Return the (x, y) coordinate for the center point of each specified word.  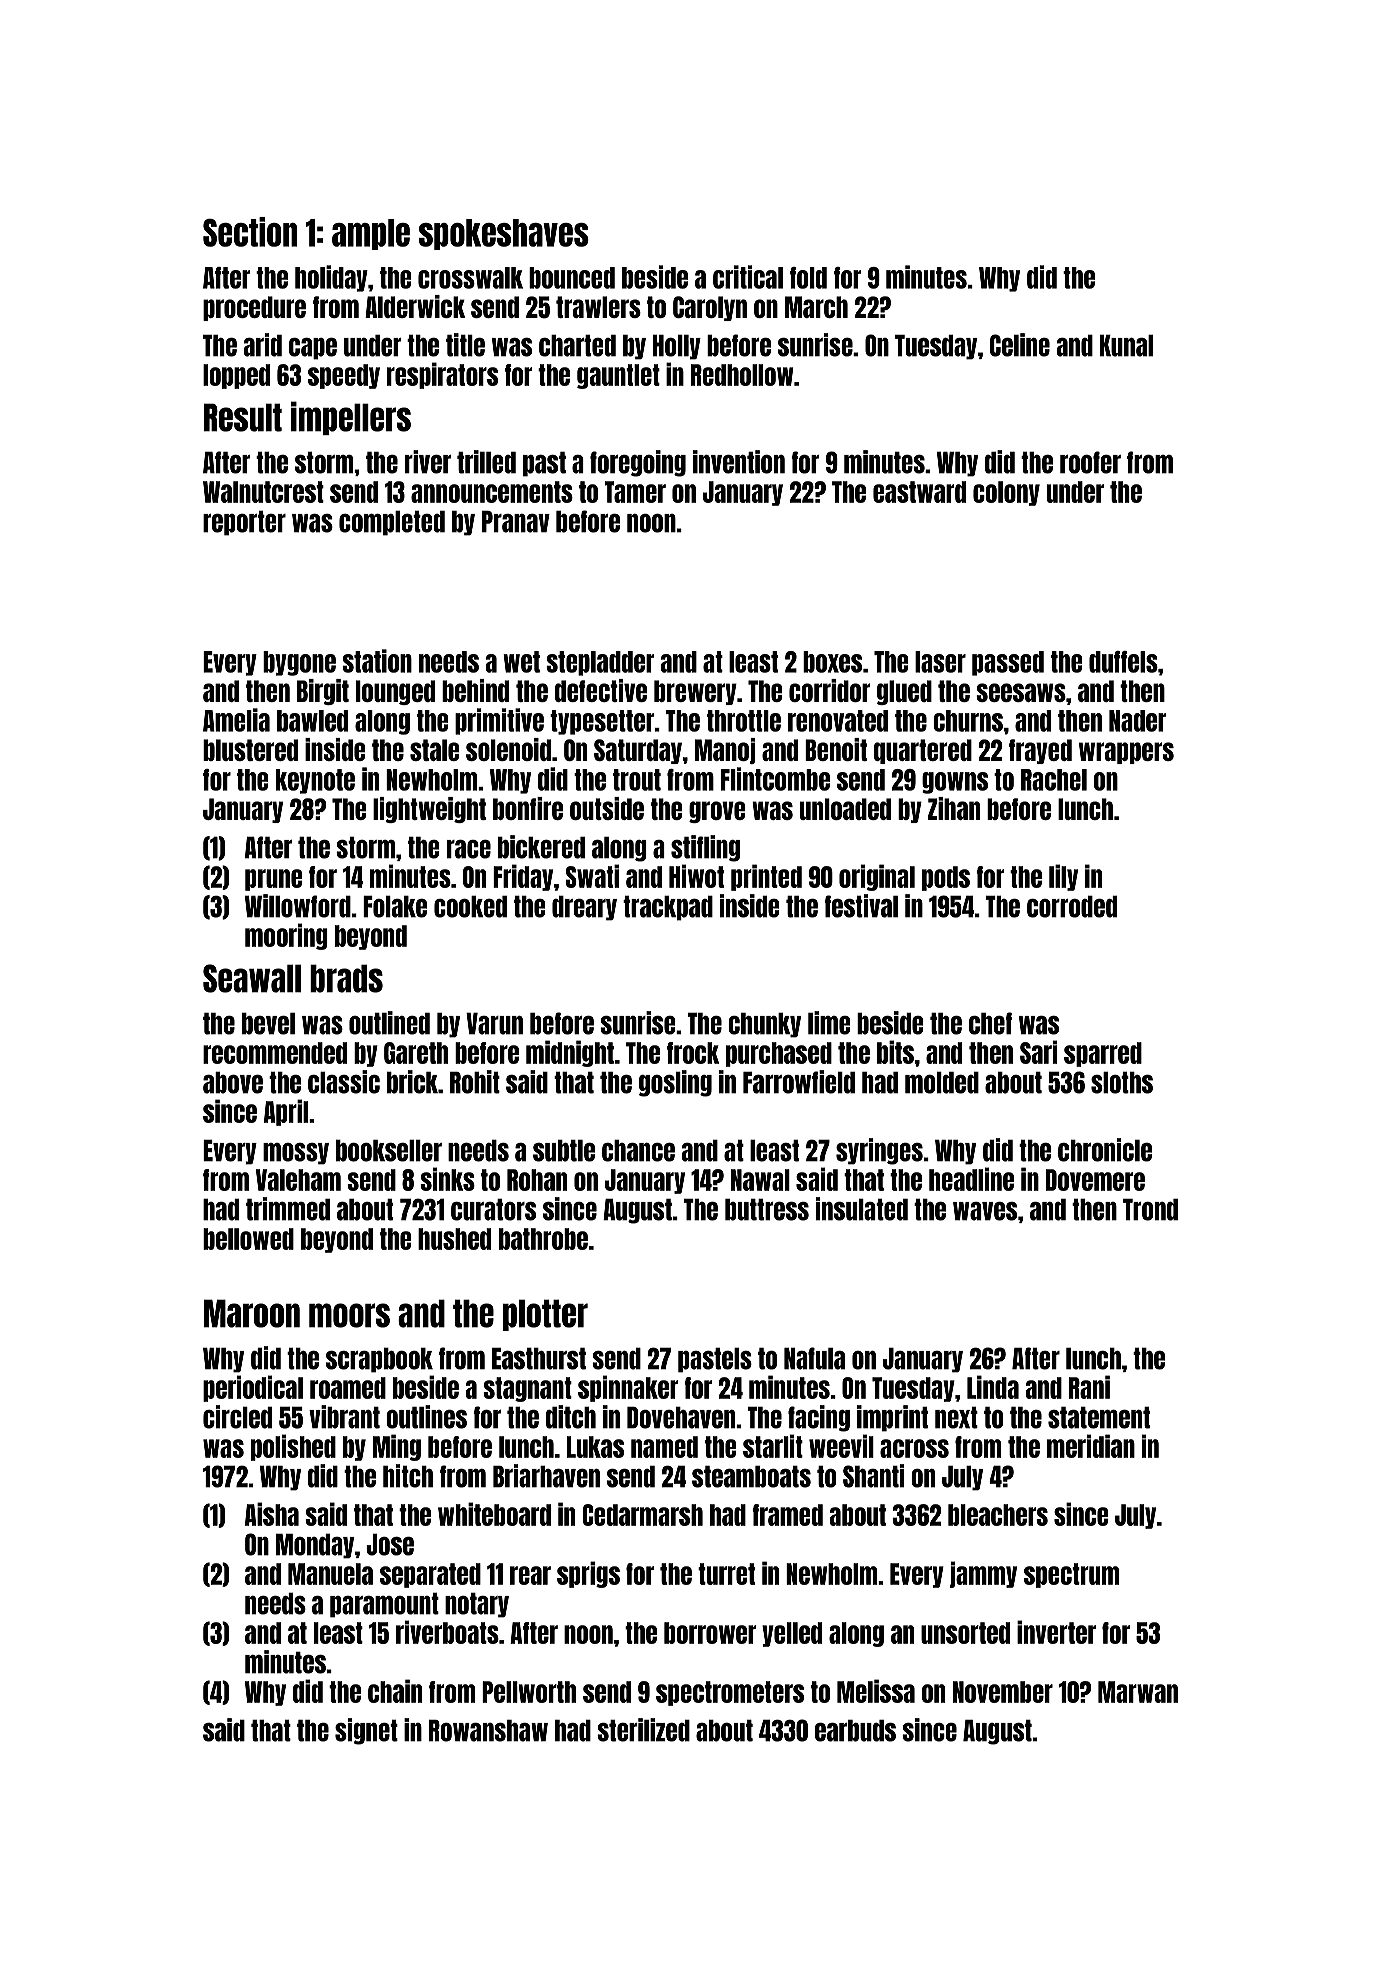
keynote (315, 781)
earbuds (855, 1731)
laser (940, 662)
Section (250, 232)
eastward (919, 492)
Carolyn (710, 308)
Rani (1089, 1387)
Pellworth (529, 1692)
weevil (841, 1446)
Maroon (252, 1313)
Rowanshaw (488, 1731)
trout (637, 780)
